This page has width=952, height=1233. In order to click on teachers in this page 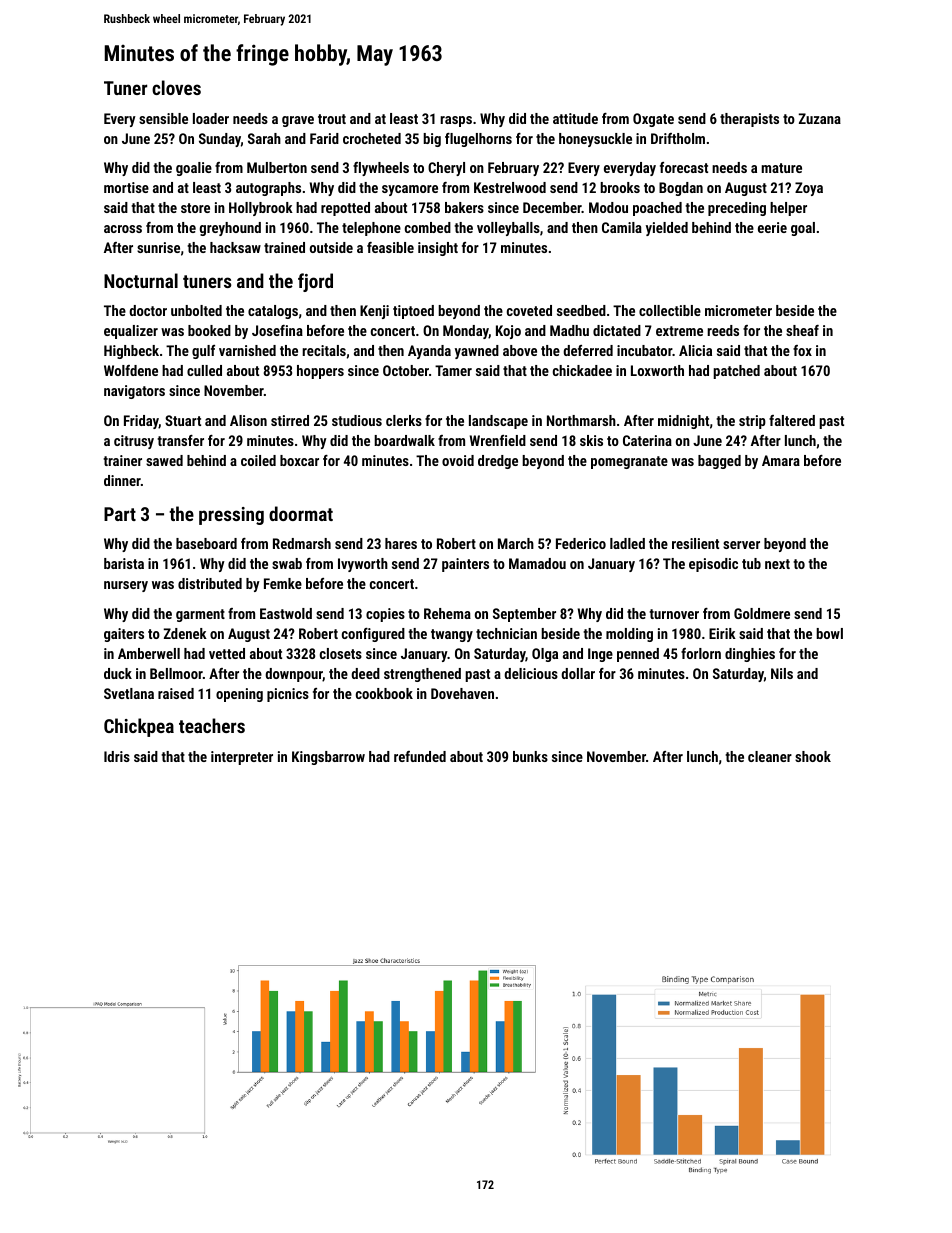, I will do `click(212, 725)`.
